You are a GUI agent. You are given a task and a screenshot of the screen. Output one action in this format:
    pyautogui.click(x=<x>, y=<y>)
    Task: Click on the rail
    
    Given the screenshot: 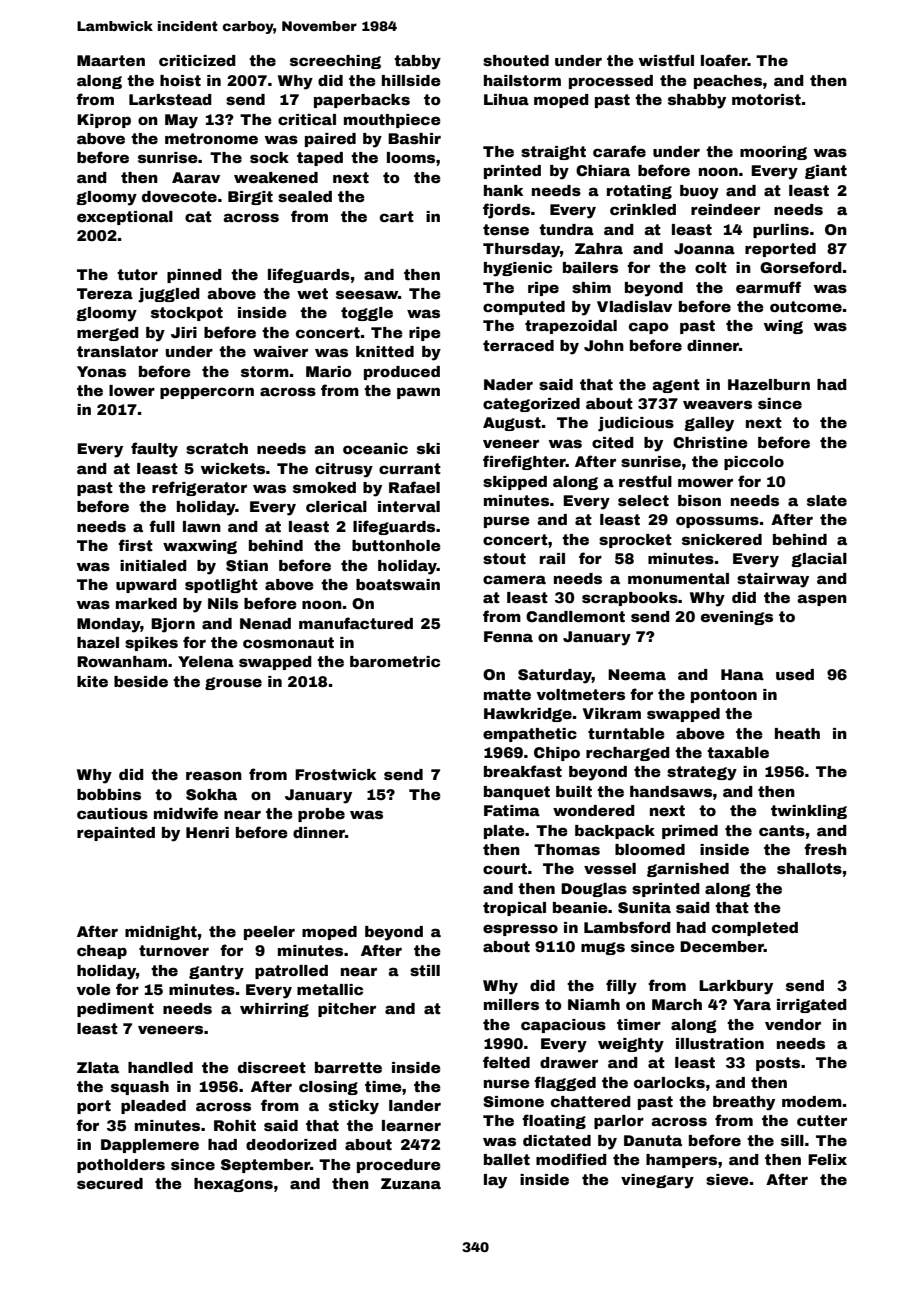 What is the action you would take?
    pyautogui.click(x=552, y=558)
